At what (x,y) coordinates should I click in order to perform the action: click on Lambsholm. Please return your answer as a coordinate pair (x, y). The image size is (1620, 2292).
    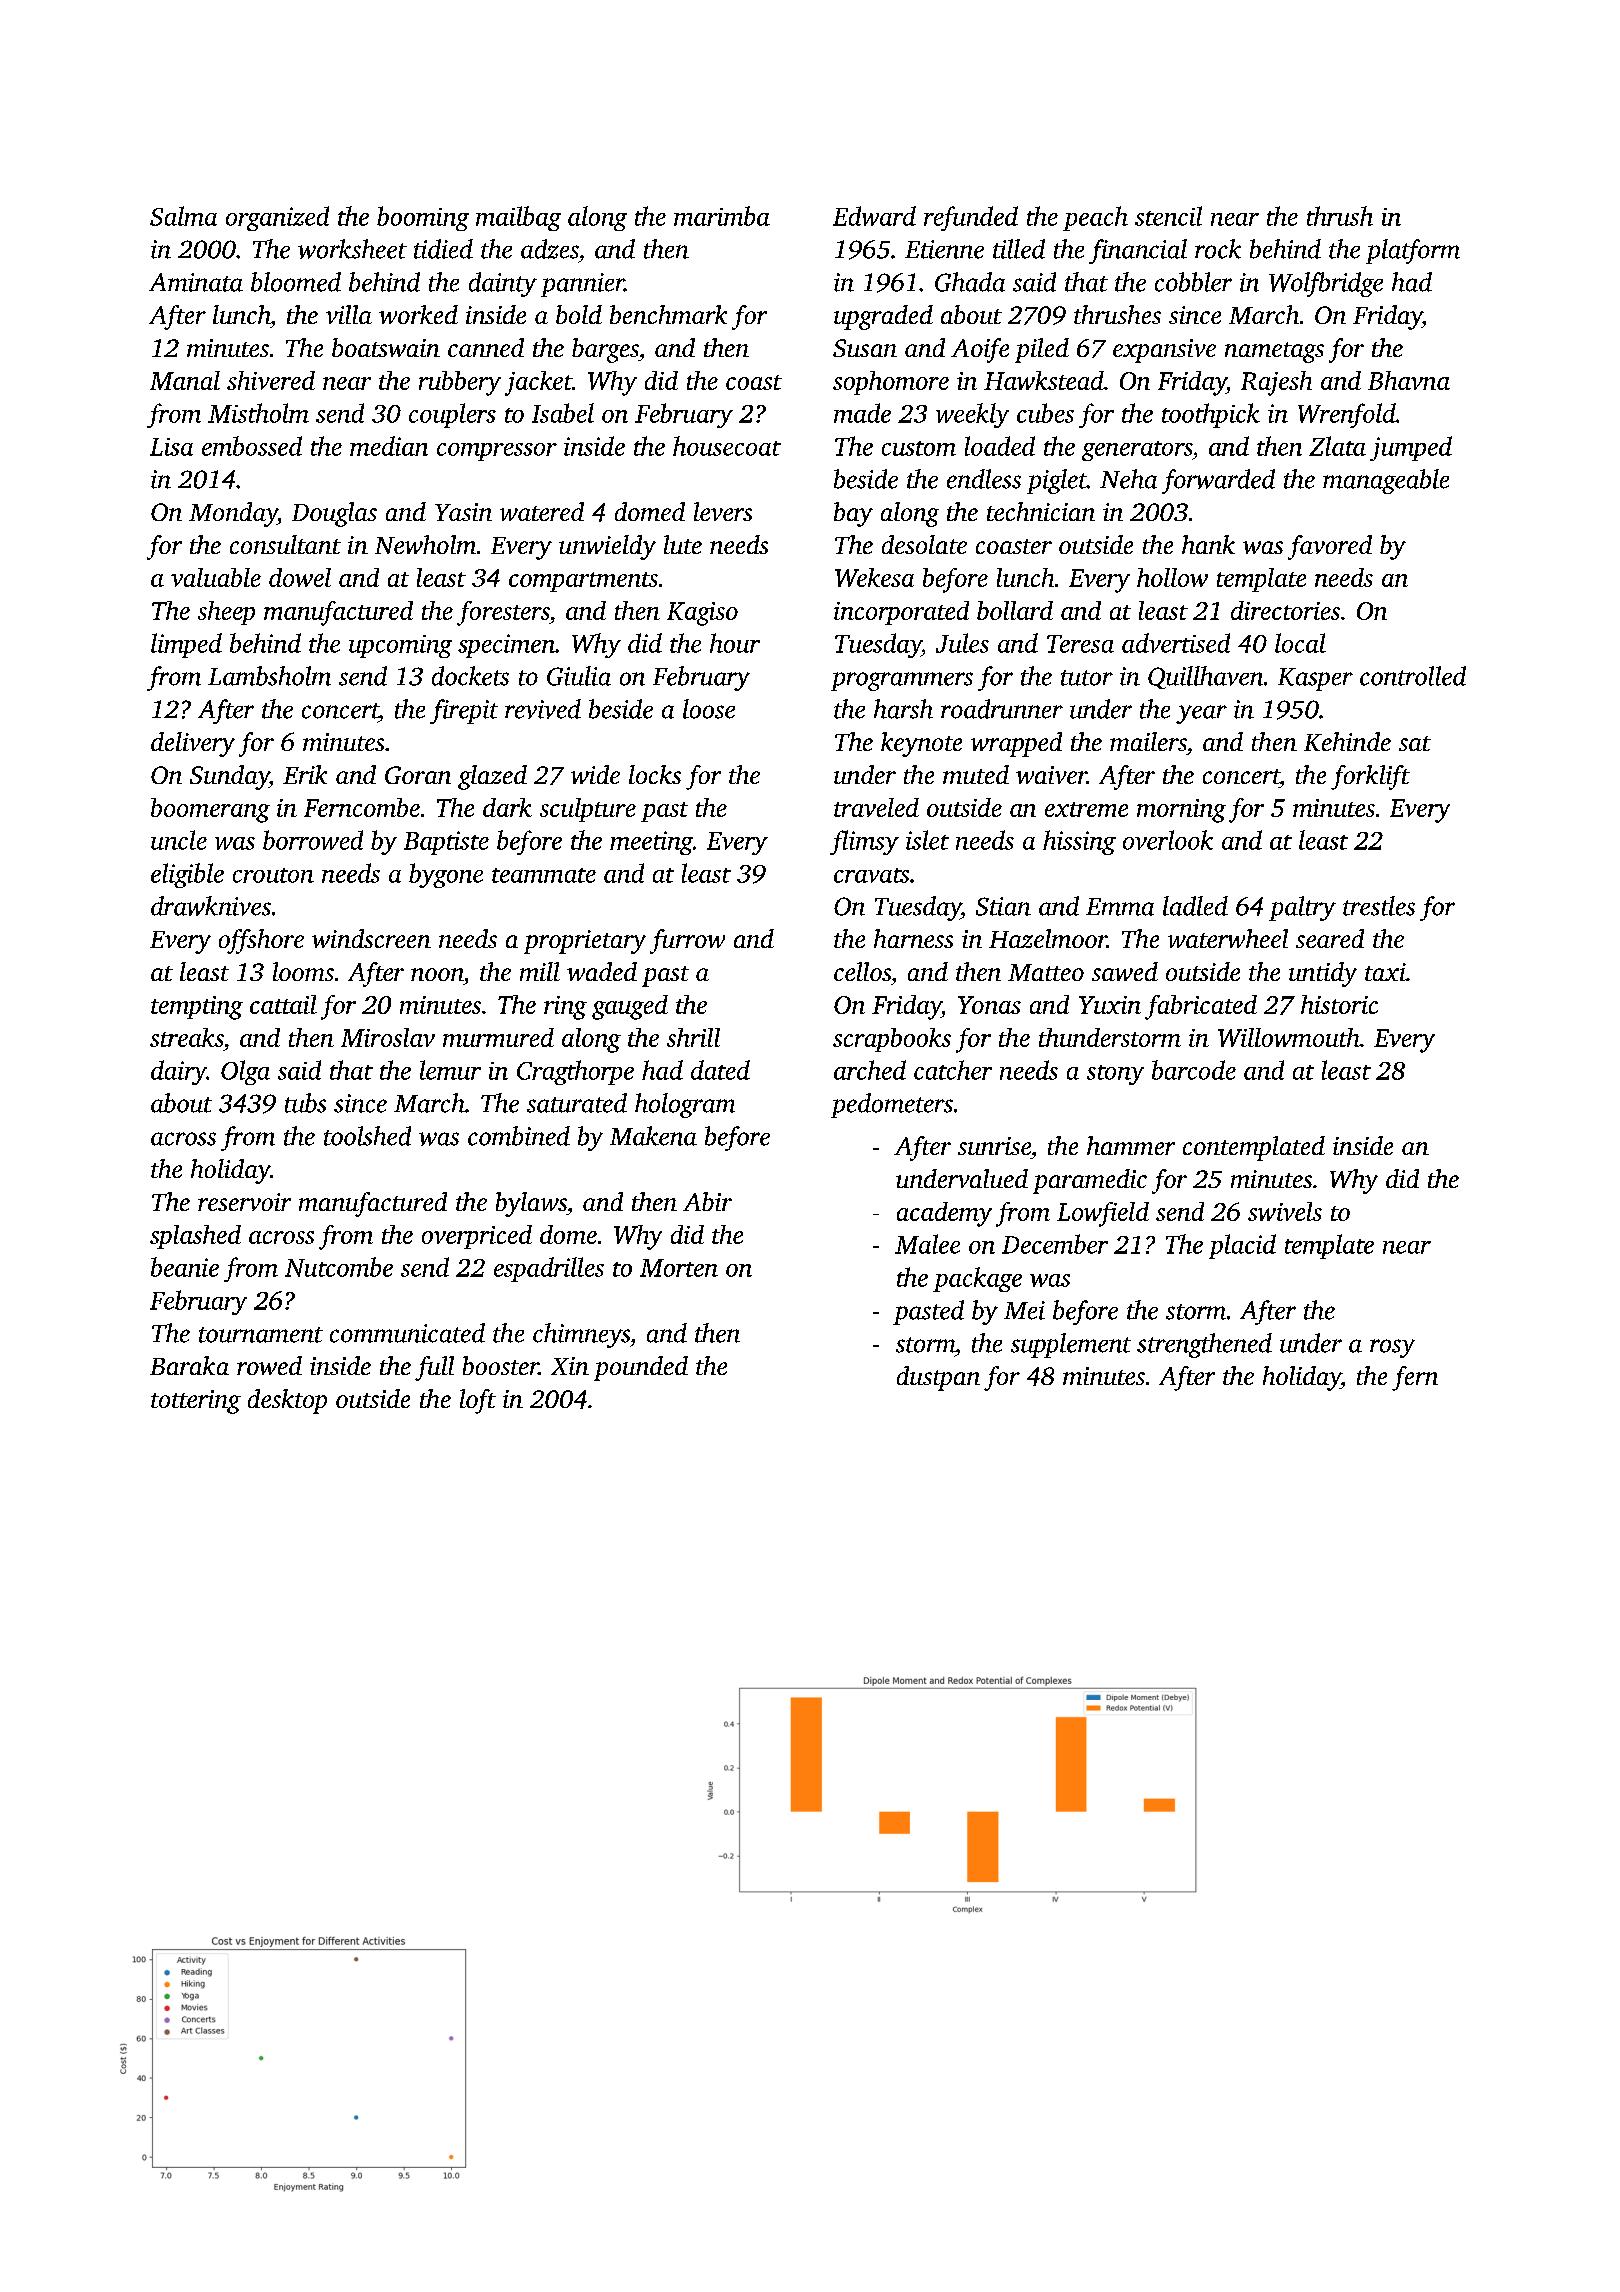
    Looking at the image, I should click on (269, 676).
